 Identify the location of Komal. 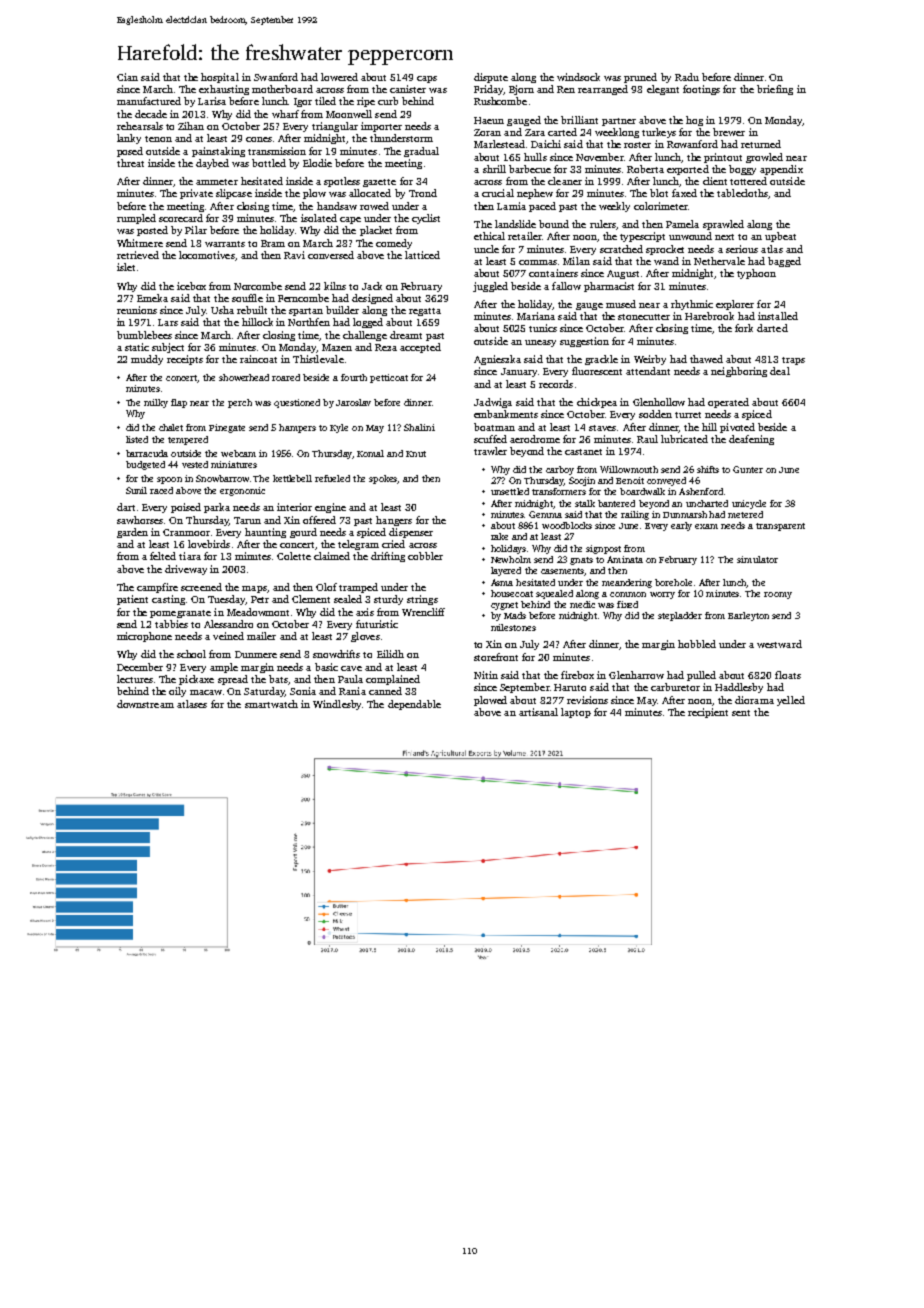
(370, 453).
